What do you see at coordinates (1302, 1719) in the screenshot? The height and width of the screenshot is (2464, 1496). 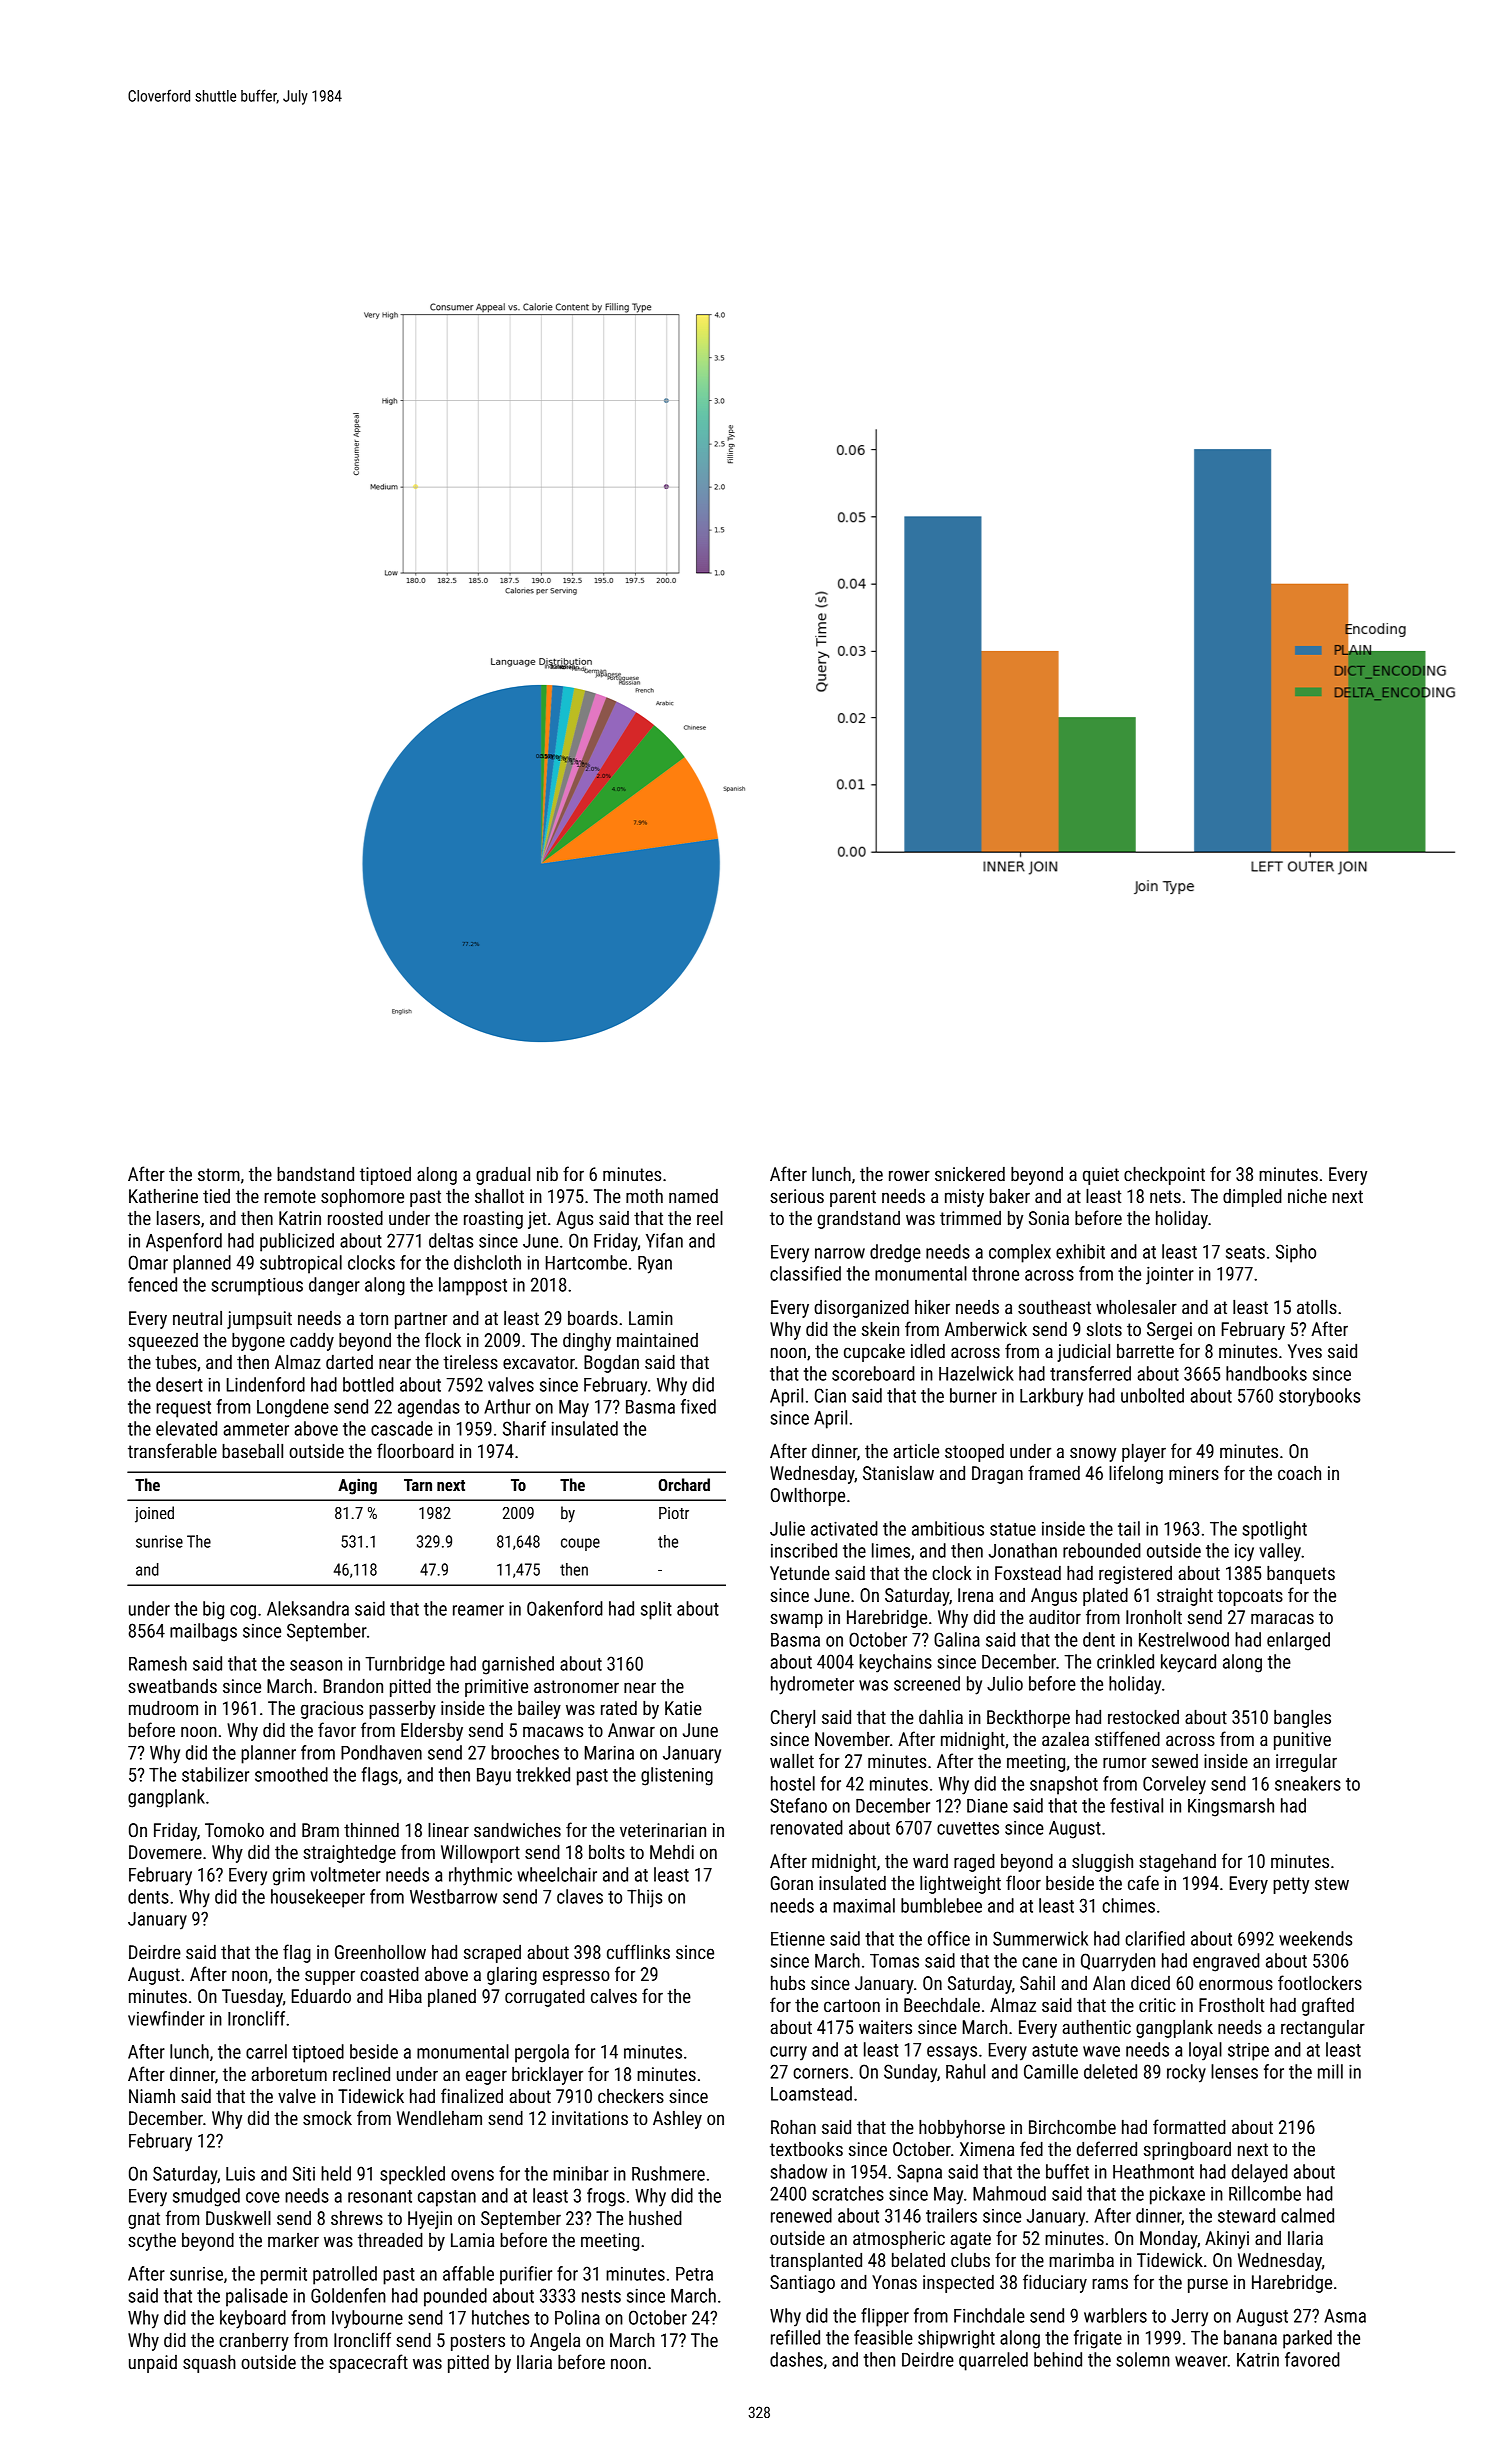 I see `bangles` at bounding box center [1302, 1719].
